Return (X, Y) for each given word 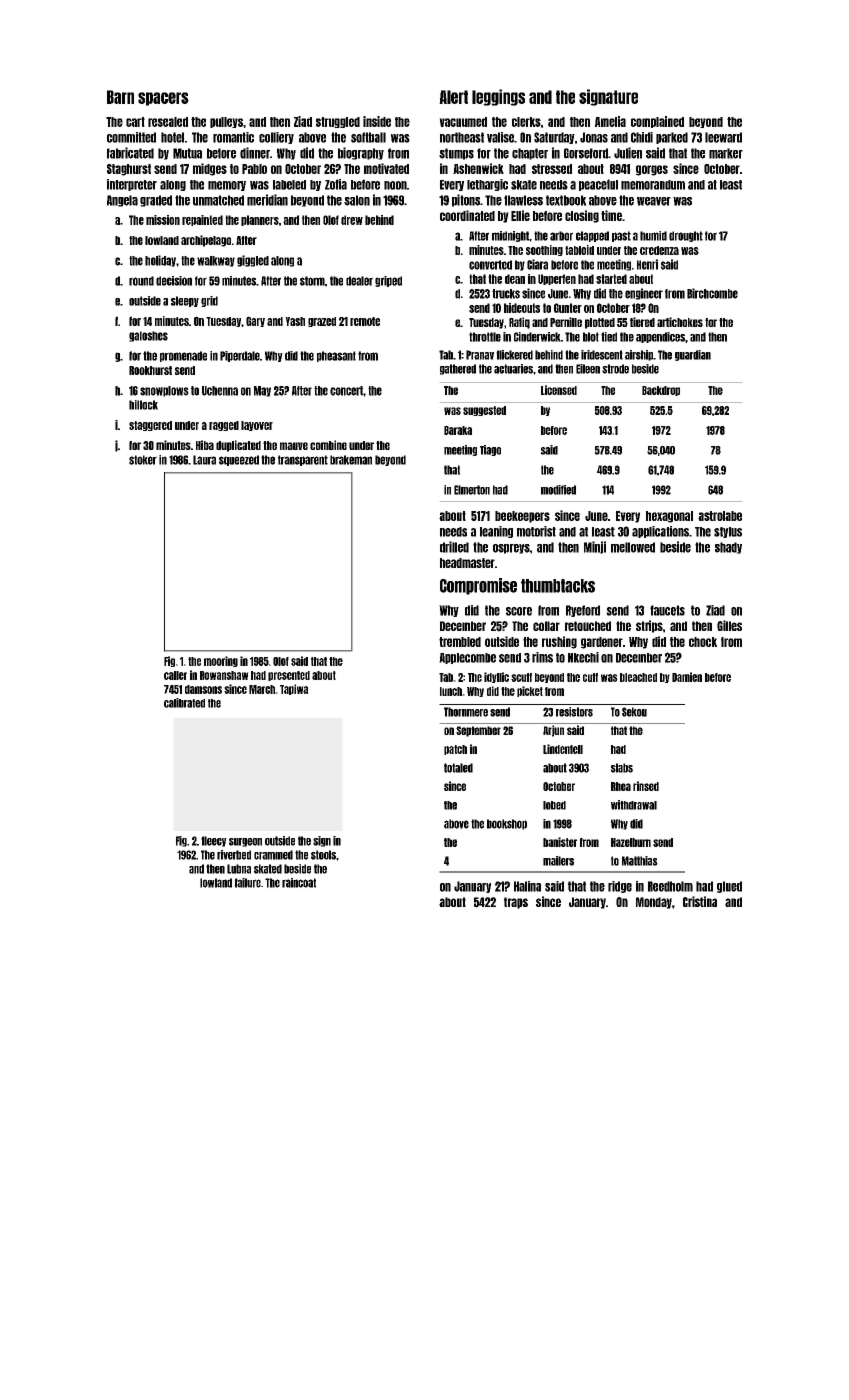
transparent (303, 460)
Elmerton (472, 490)
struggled (338, 122)
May (262, 391)
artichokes (680, 322)
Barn (120, 97)
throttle (485, 337)
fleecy (214, 841)
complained (657, 122)
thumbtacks (558, 586)
